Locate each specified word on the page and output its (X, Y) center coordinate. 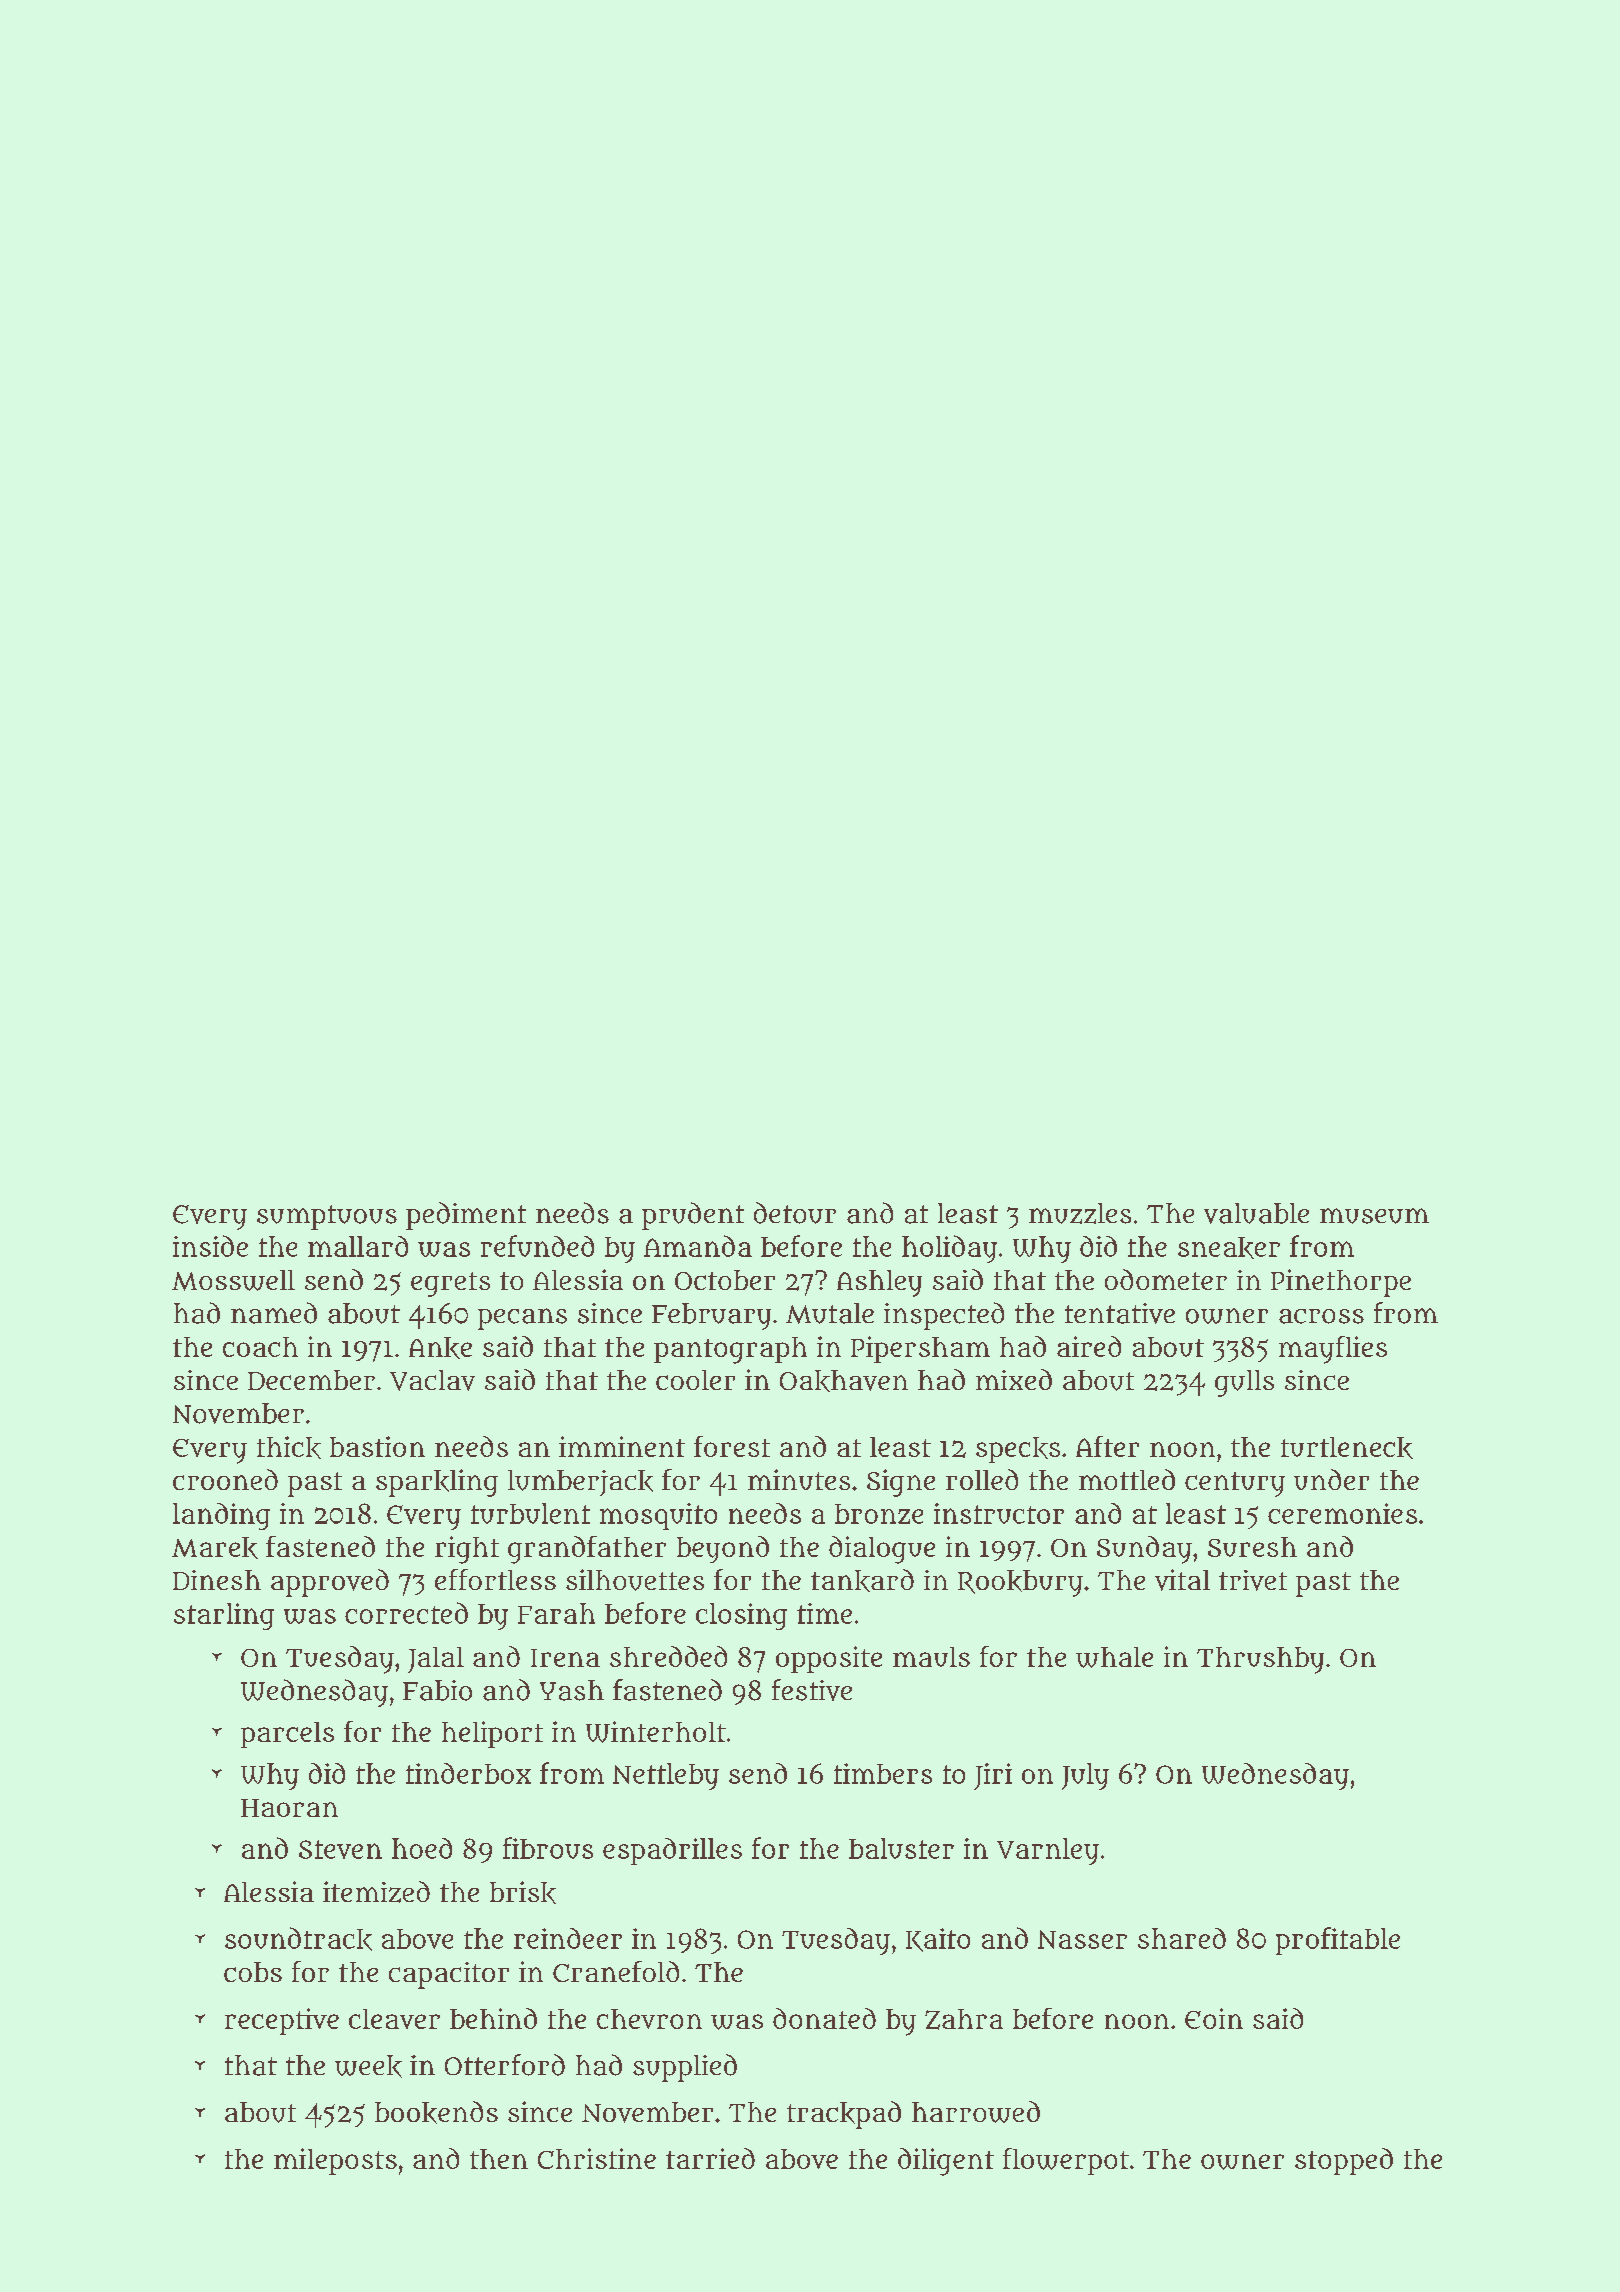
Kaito (938, 1940)
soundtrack (298, 1939)
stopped (1344, 2161)
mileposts (335, 2161)
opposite (829, 1659)
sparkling (437, 1483)
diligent (946, 2162)
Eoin (1214, 2018)
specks (1018, 1450)
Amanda (698, 1246)
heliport (492, 1734)
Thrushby (1260, 1660)
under (1331, 1479)
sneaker (1229, 1248)
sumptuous (327, 1217)
